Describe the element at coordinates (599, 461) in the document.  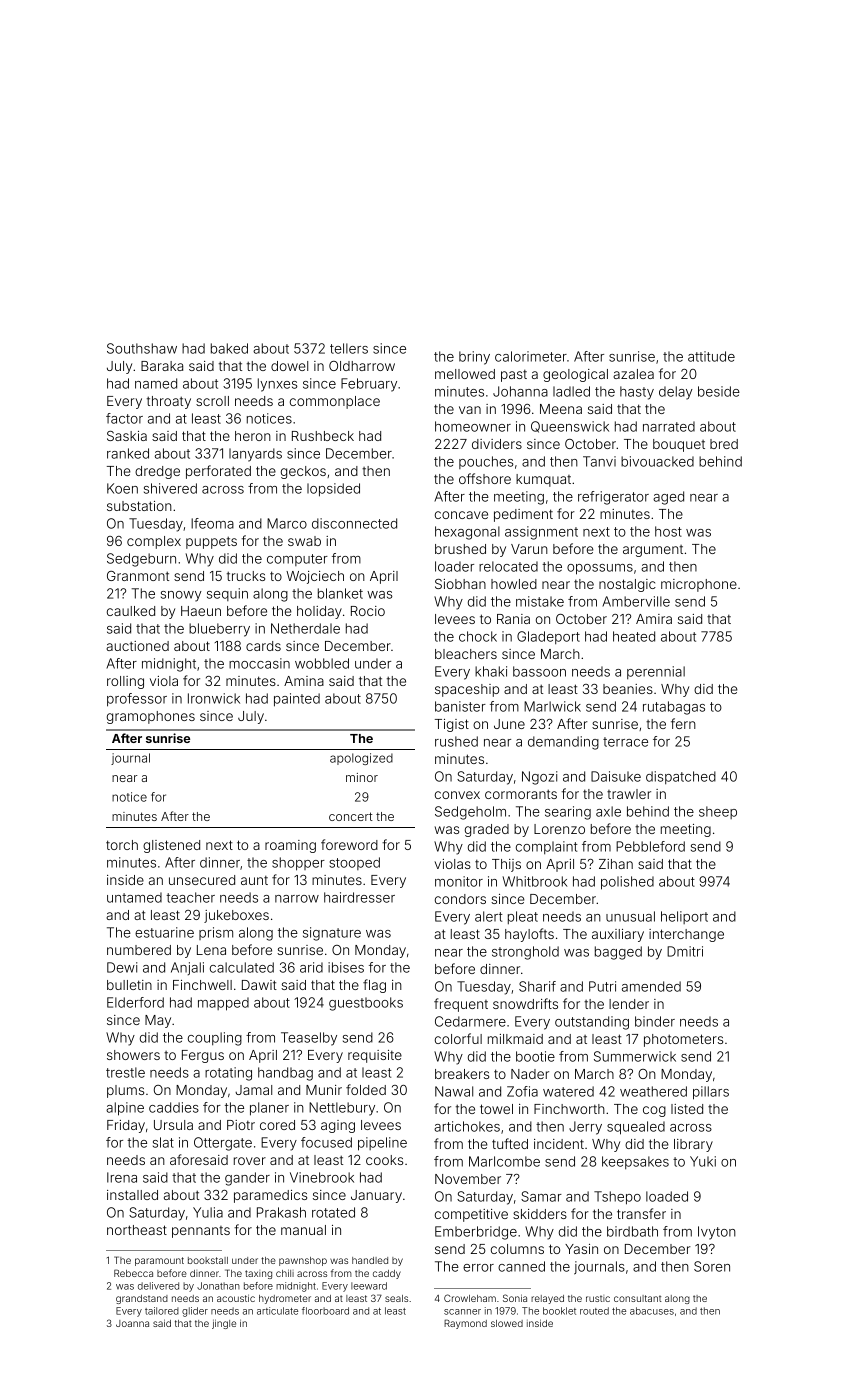
I see `Tanvi` at that location.
